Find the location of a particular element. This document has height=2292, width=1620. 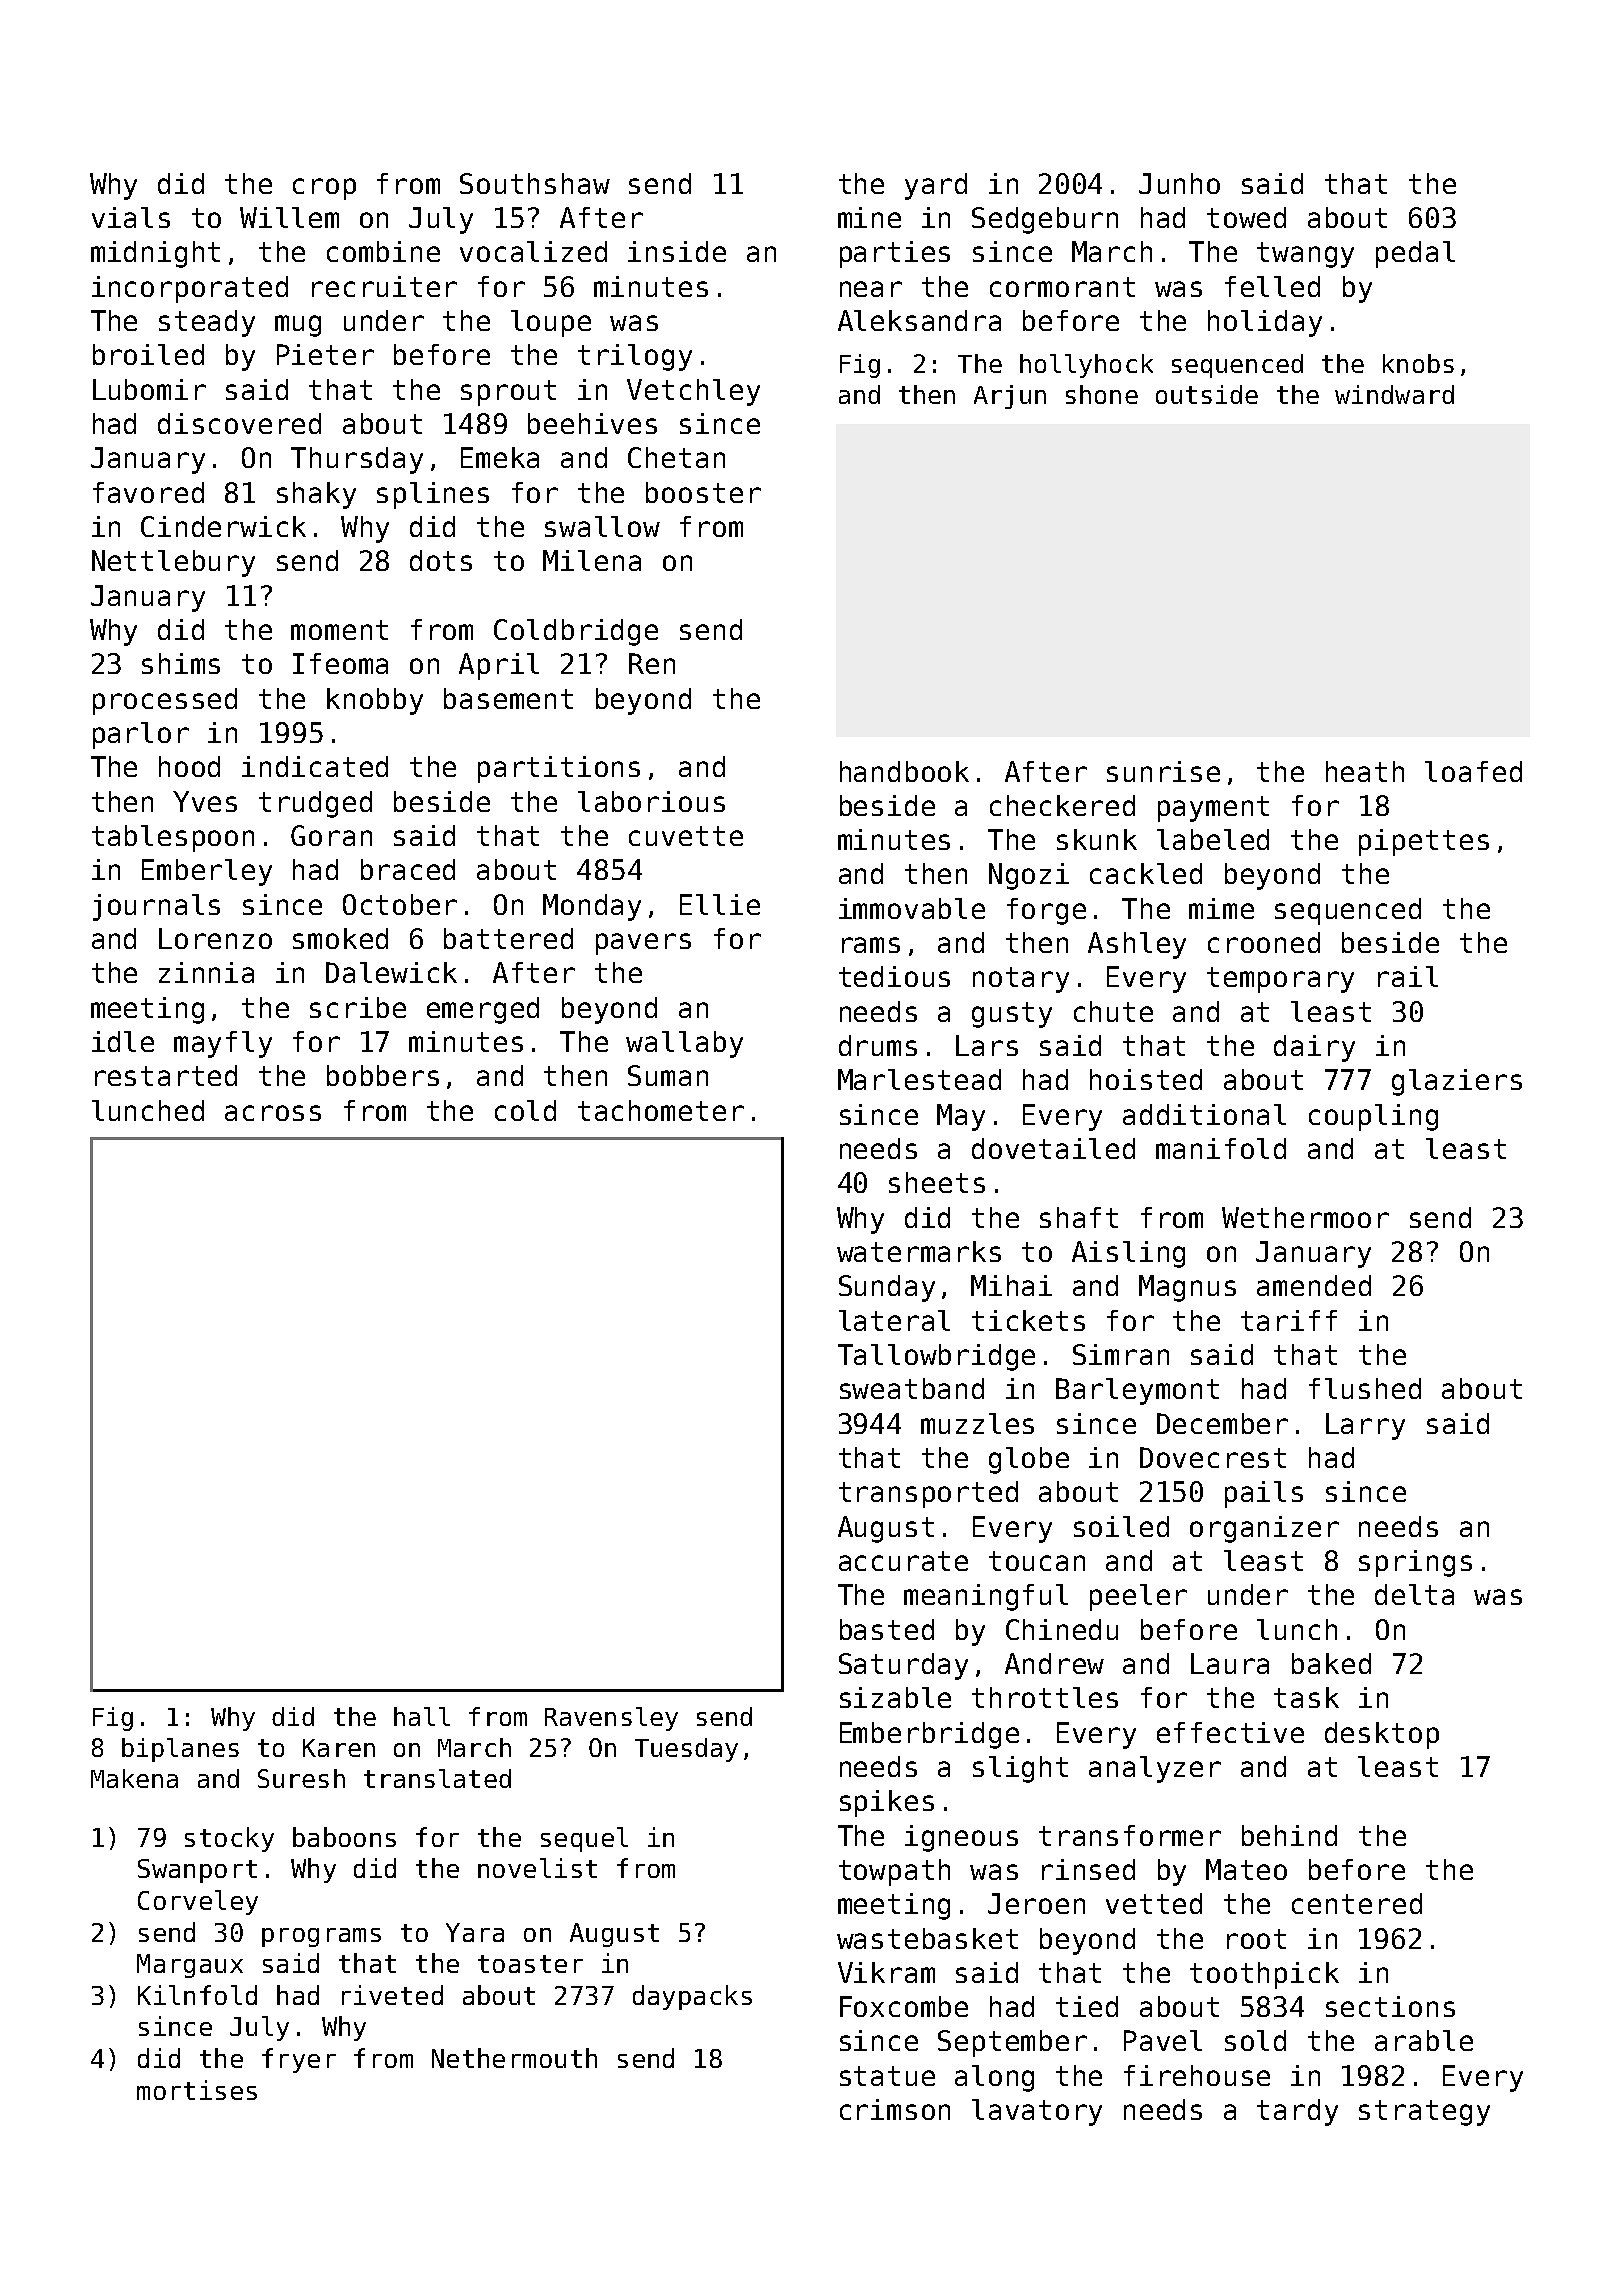

throttles is located at coordinates (1045, 1697).
